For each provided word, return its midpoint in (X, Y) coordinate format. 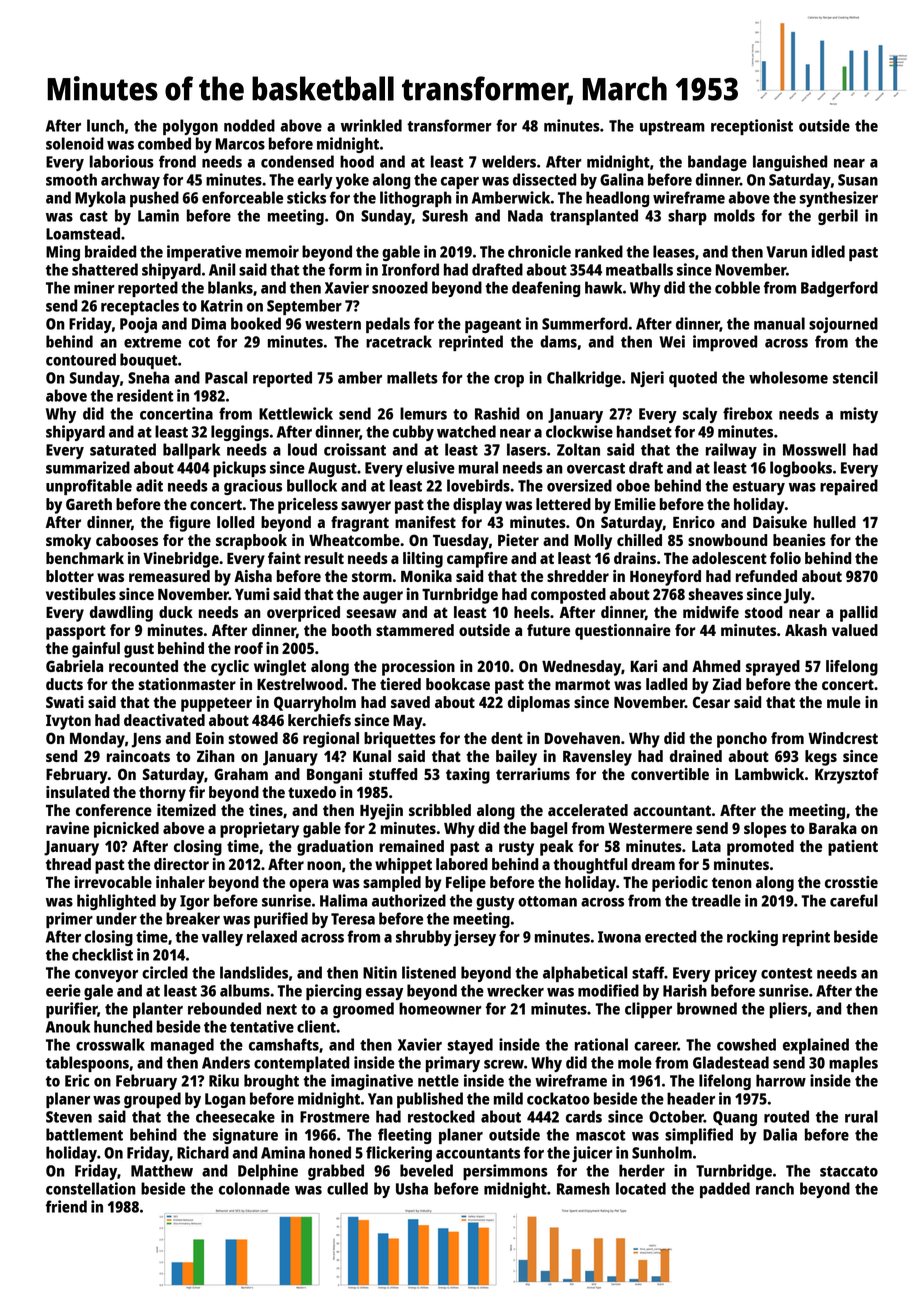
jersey (475, 938)
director (181, 864)
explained (816, 1046)
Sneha (148, 377)
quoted (693, 379)
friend (66, 1206)
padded (725, 1190)
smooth (71, 179)
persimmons (505, 1172)
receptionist (752, 127)
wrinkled (371, 125)
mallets (412, 377)
